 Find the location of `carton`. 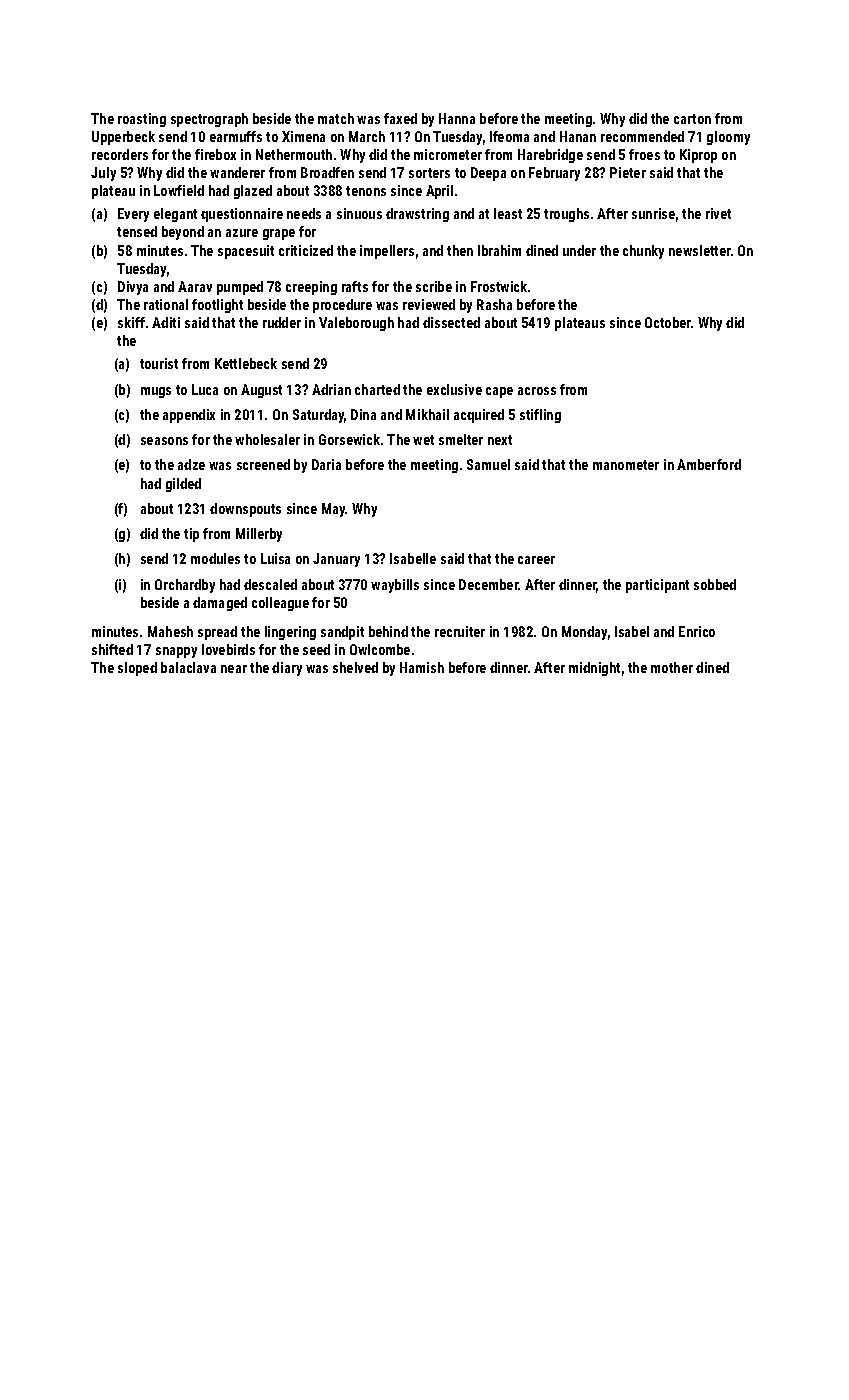

carton is located at coordinates (692, 119).
